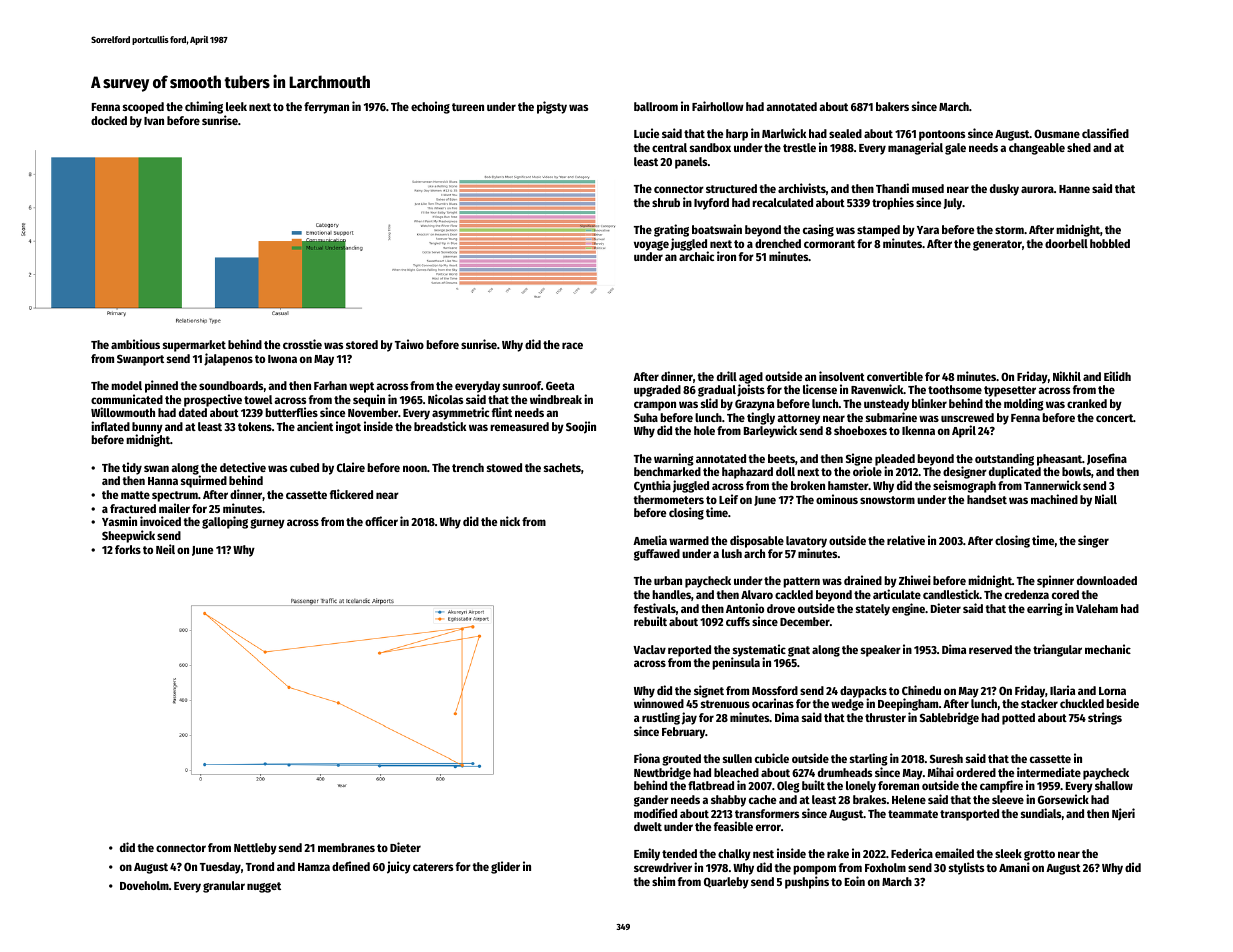  What do you see at coordinates (1105, 718) in the screenshot?
I see `strings` at bounding box center [1105, 718].
